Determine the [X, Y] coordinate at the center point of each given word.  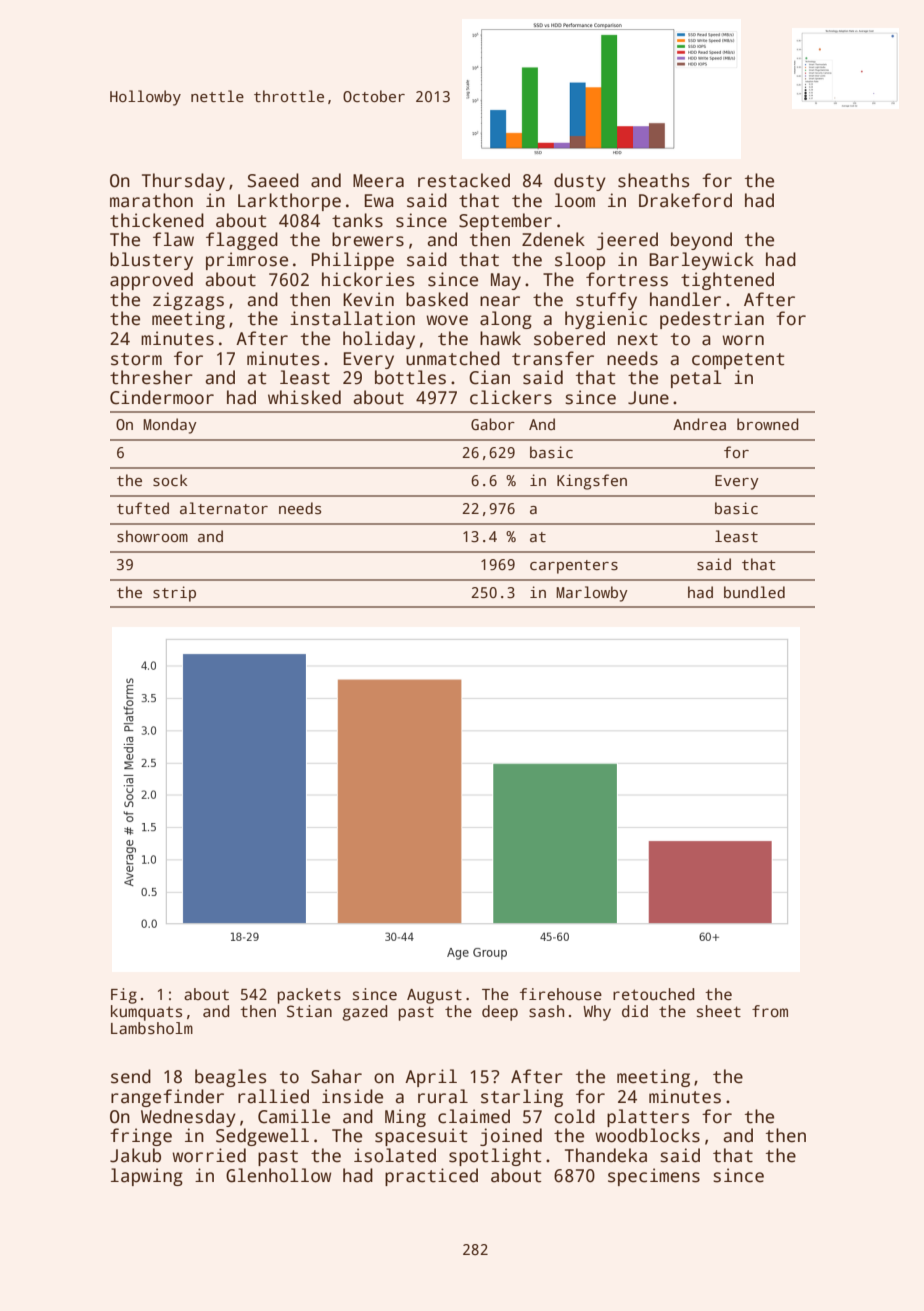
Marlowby [592, 594]
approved [151, 281]
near [500, 301]
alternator [224, 508]
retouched [653, 994]
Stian [309, 1011]
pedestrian [712, 320]
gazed [364, 1013]
